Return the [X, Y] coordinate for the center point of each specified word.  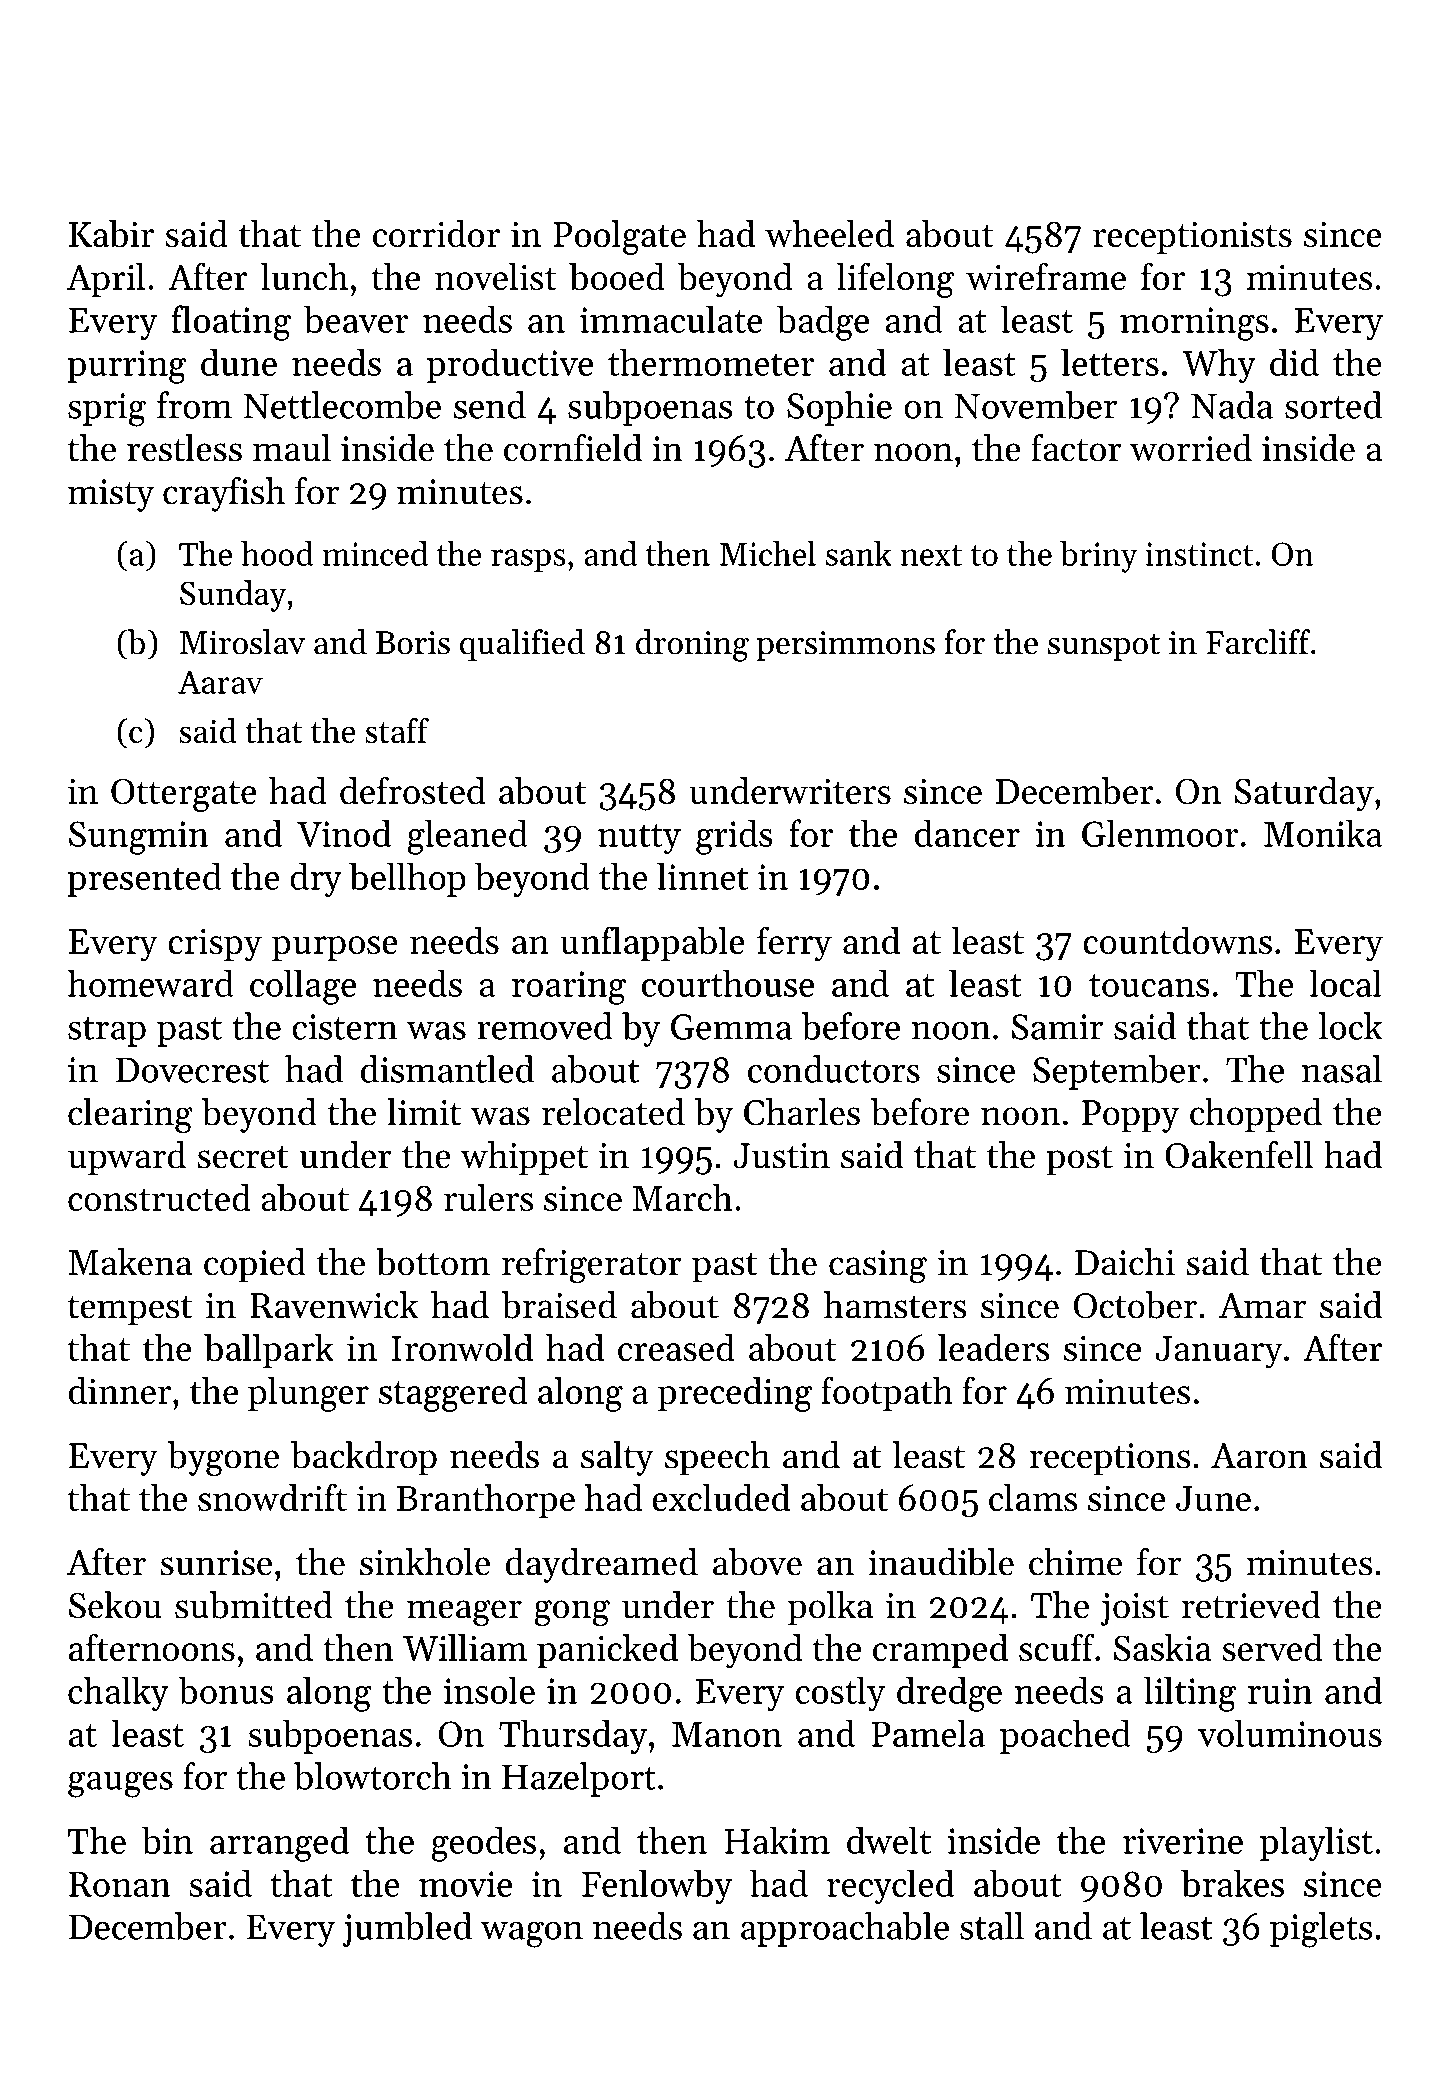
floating [231, 323]
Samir [1057, 1027]
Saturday [1304, 794]
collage [303, 987]
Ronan [120, 1884]
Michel [767, 553]
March [683, 1197]
